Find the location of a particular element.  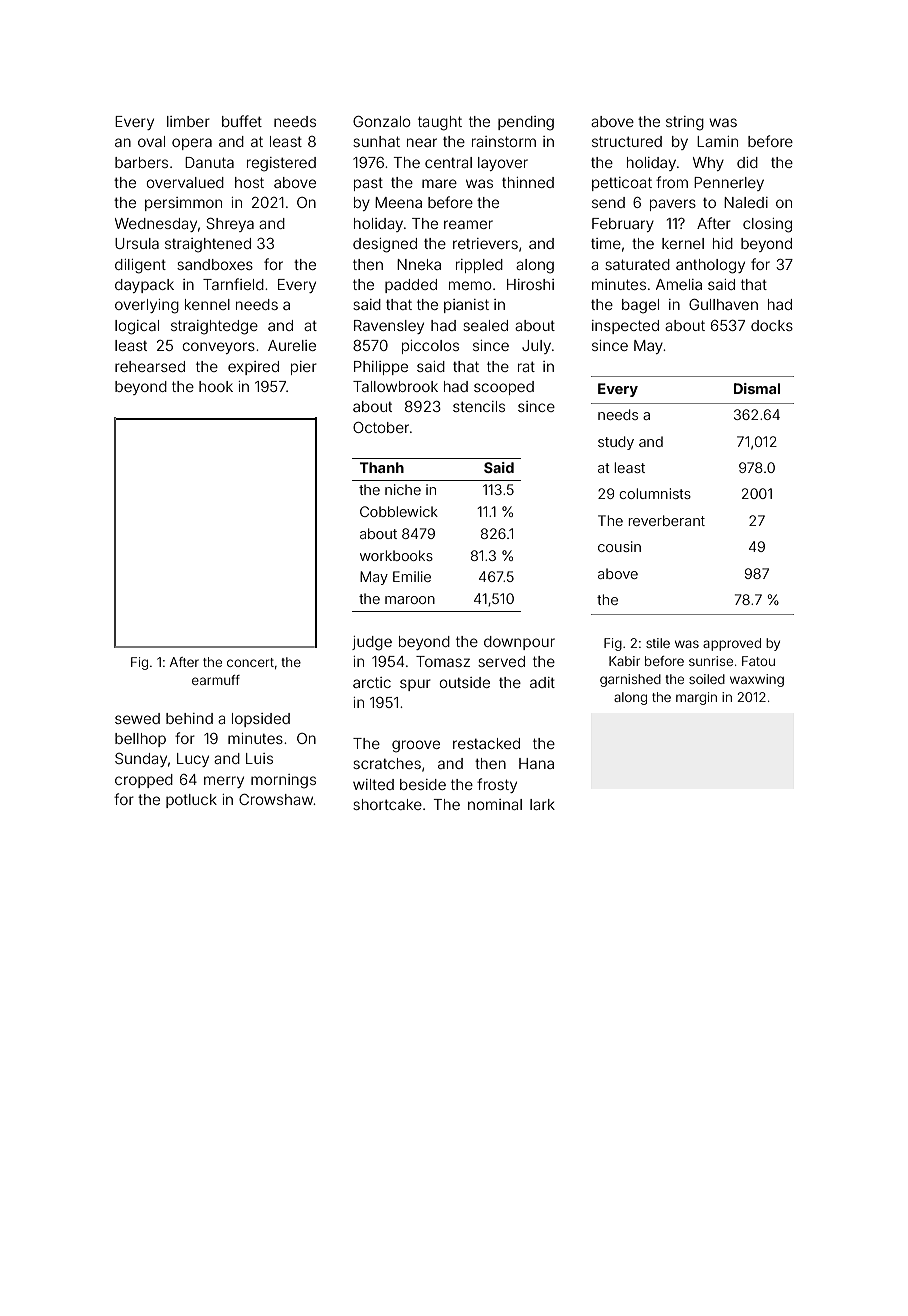

Wednesday is located at coordinates (156, 225).
